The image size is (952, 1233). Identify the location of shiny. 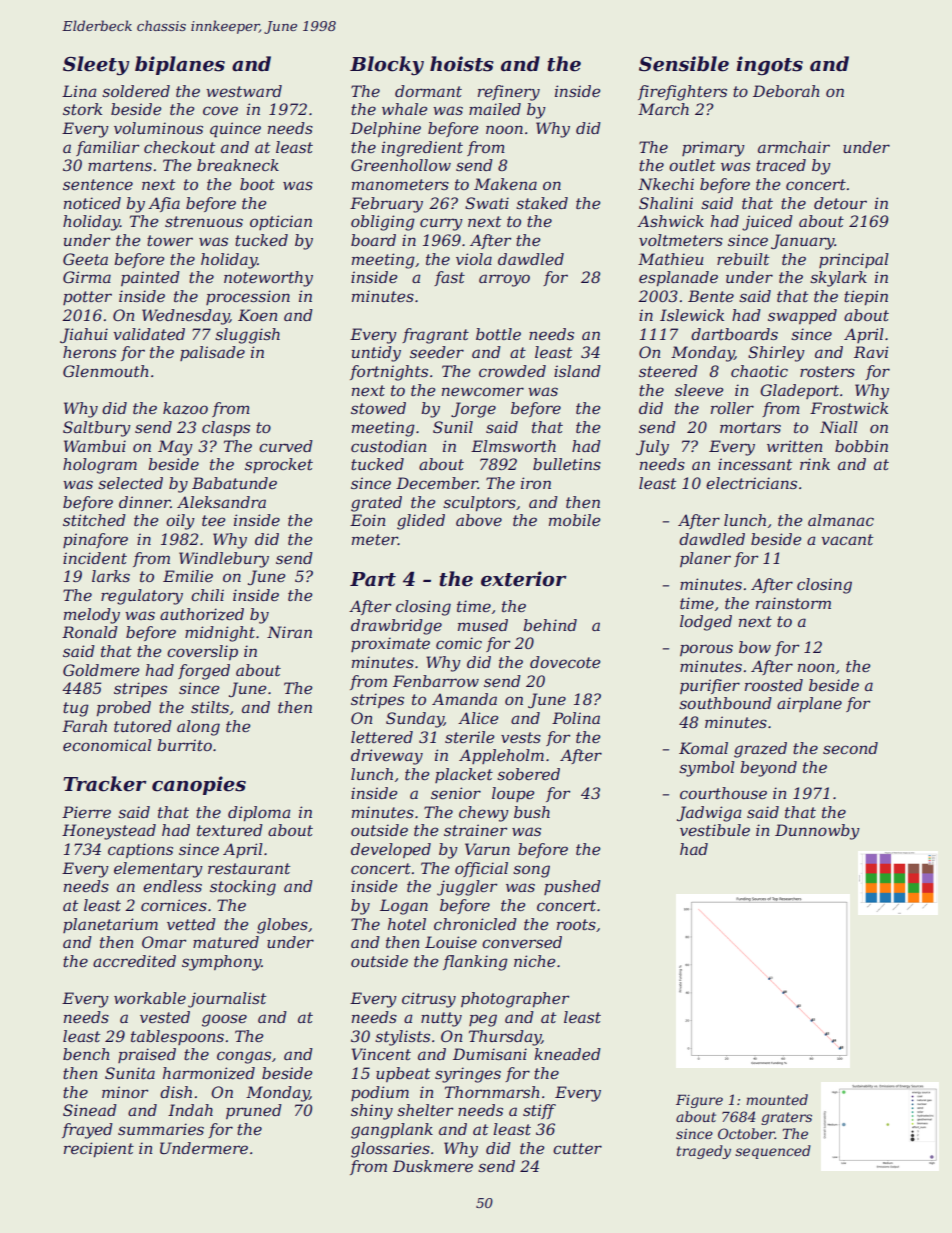
(372, 1112).
